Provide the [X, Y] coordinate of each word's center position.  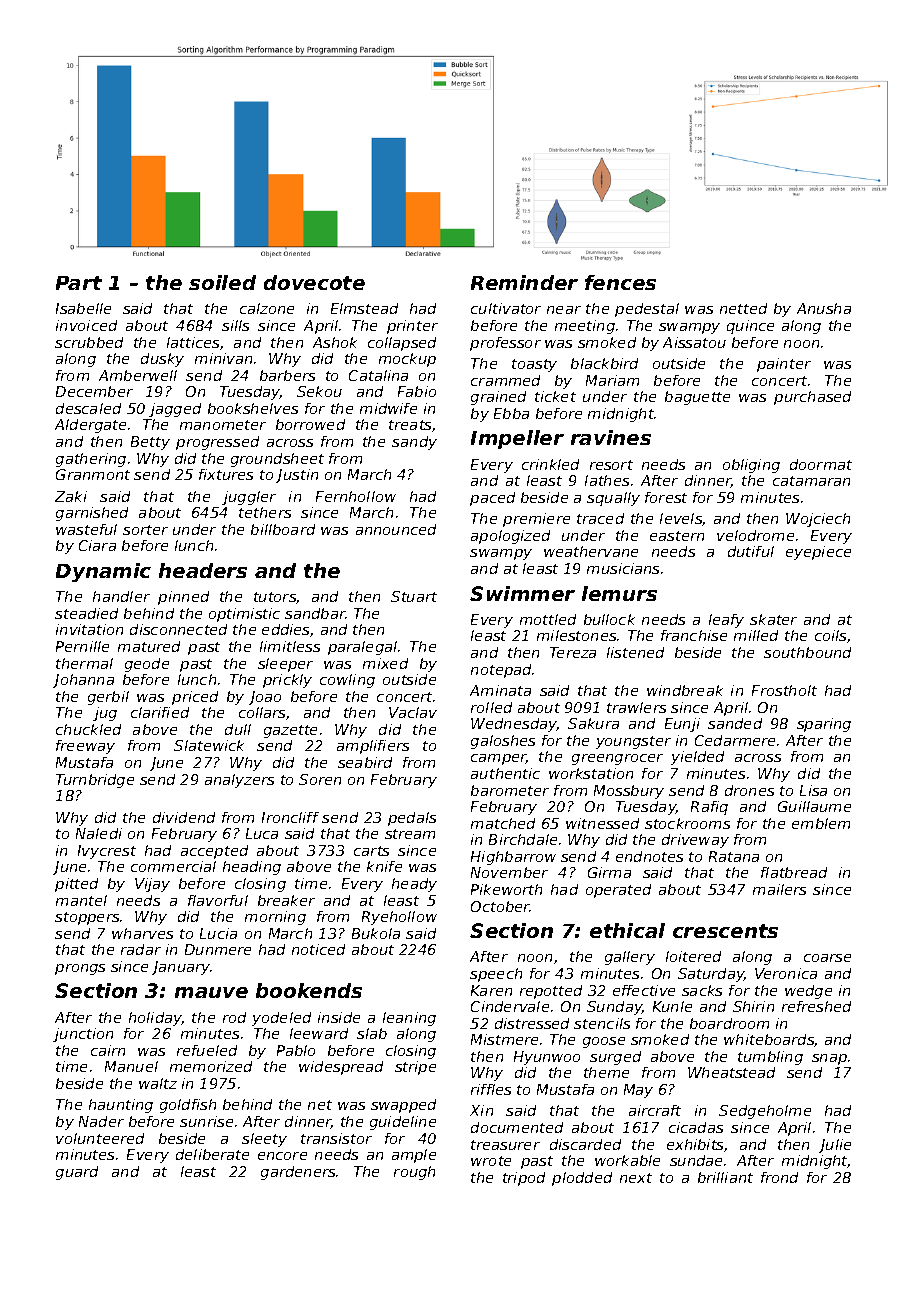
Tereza [573, 652]
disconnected [178, 629]
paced [492, 499]
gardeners [298, 1173]
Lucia [218, 933]
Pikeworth [506, 889]
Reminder [524, 282]
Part [79, 283]
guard [77, 1173]
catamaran [811, 481]
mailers [779, 889]
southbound [807, 652]
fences [620, 282]
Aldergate [90, 426]
